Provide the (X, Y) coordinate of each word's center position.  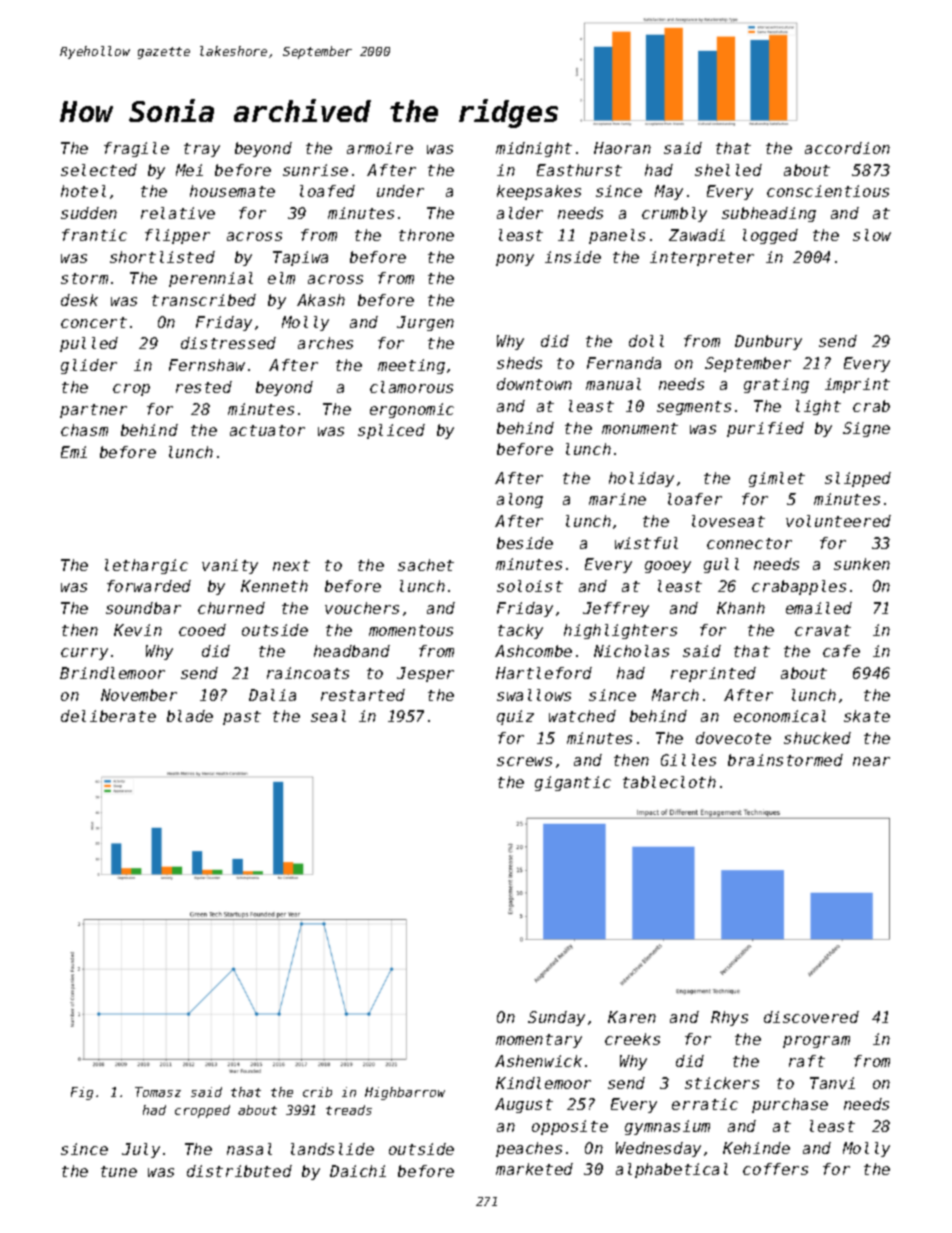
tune (119, 1171)
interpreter (702, 258)
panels (617, 236)
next (291, 565)
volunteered (838, 521)
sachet (426, 565)
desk (79, 300)
